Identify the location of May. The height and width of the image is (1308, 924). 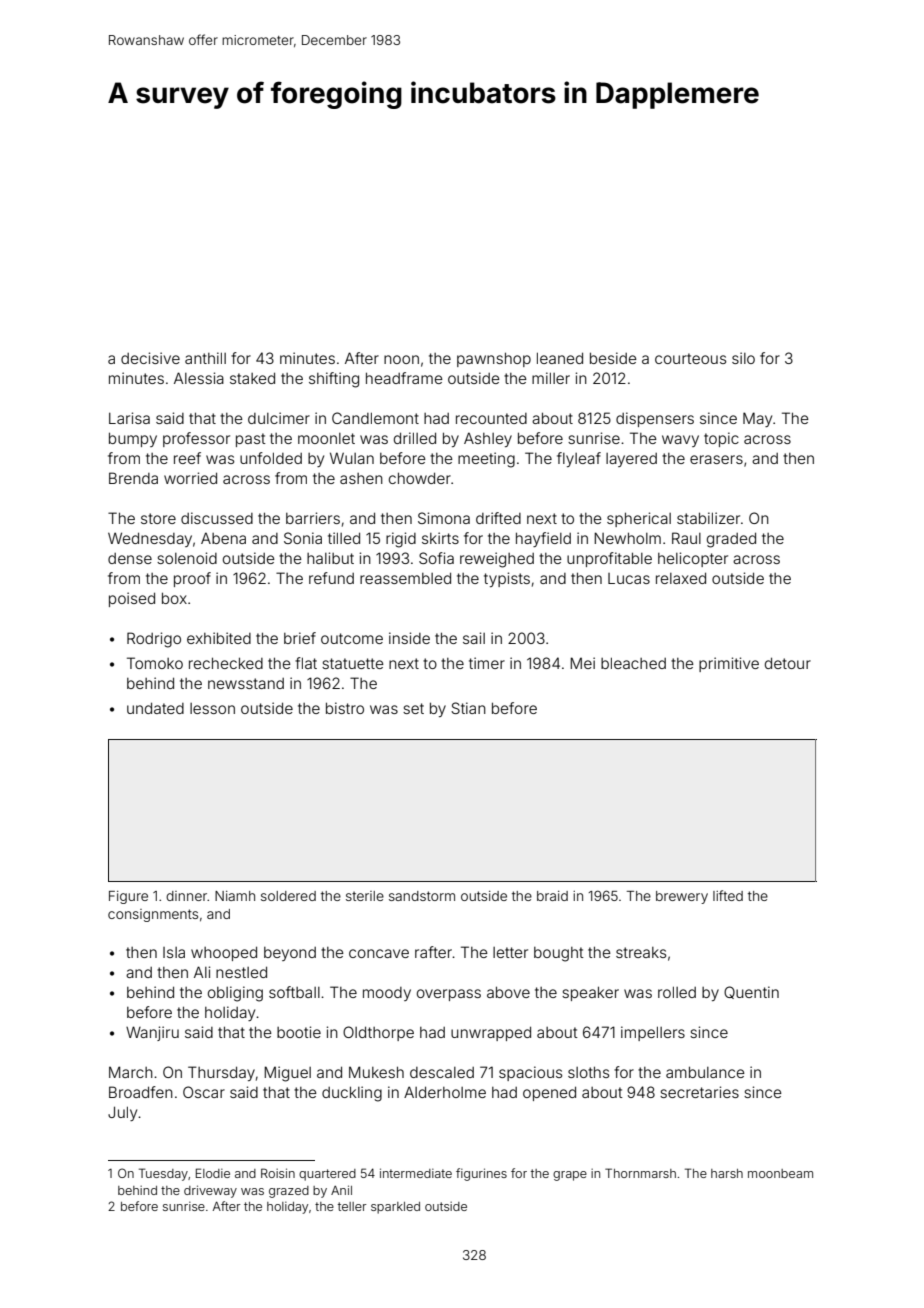
(757, 419).
